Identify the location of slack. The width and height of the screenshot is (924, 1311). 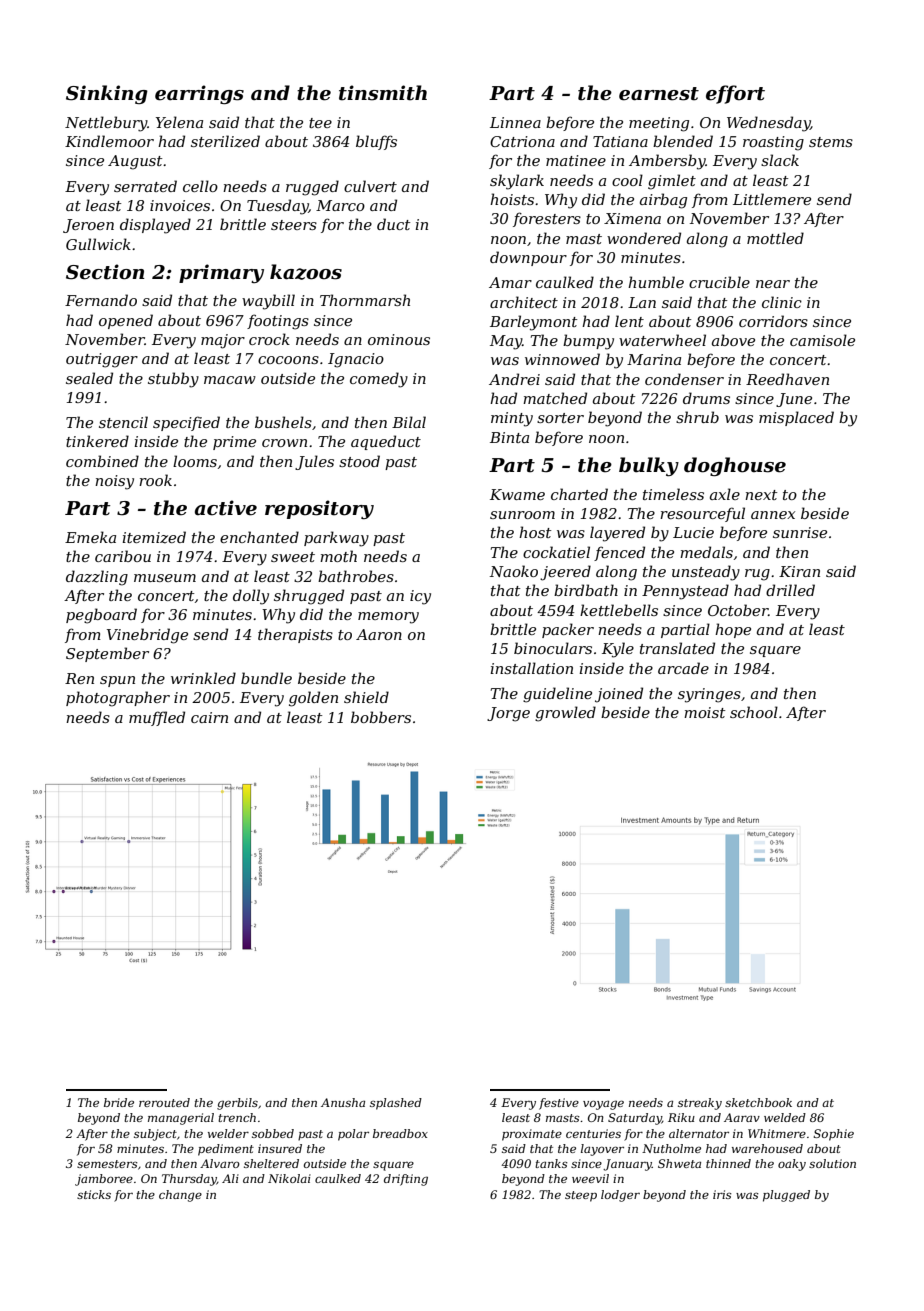
(780, 160).
